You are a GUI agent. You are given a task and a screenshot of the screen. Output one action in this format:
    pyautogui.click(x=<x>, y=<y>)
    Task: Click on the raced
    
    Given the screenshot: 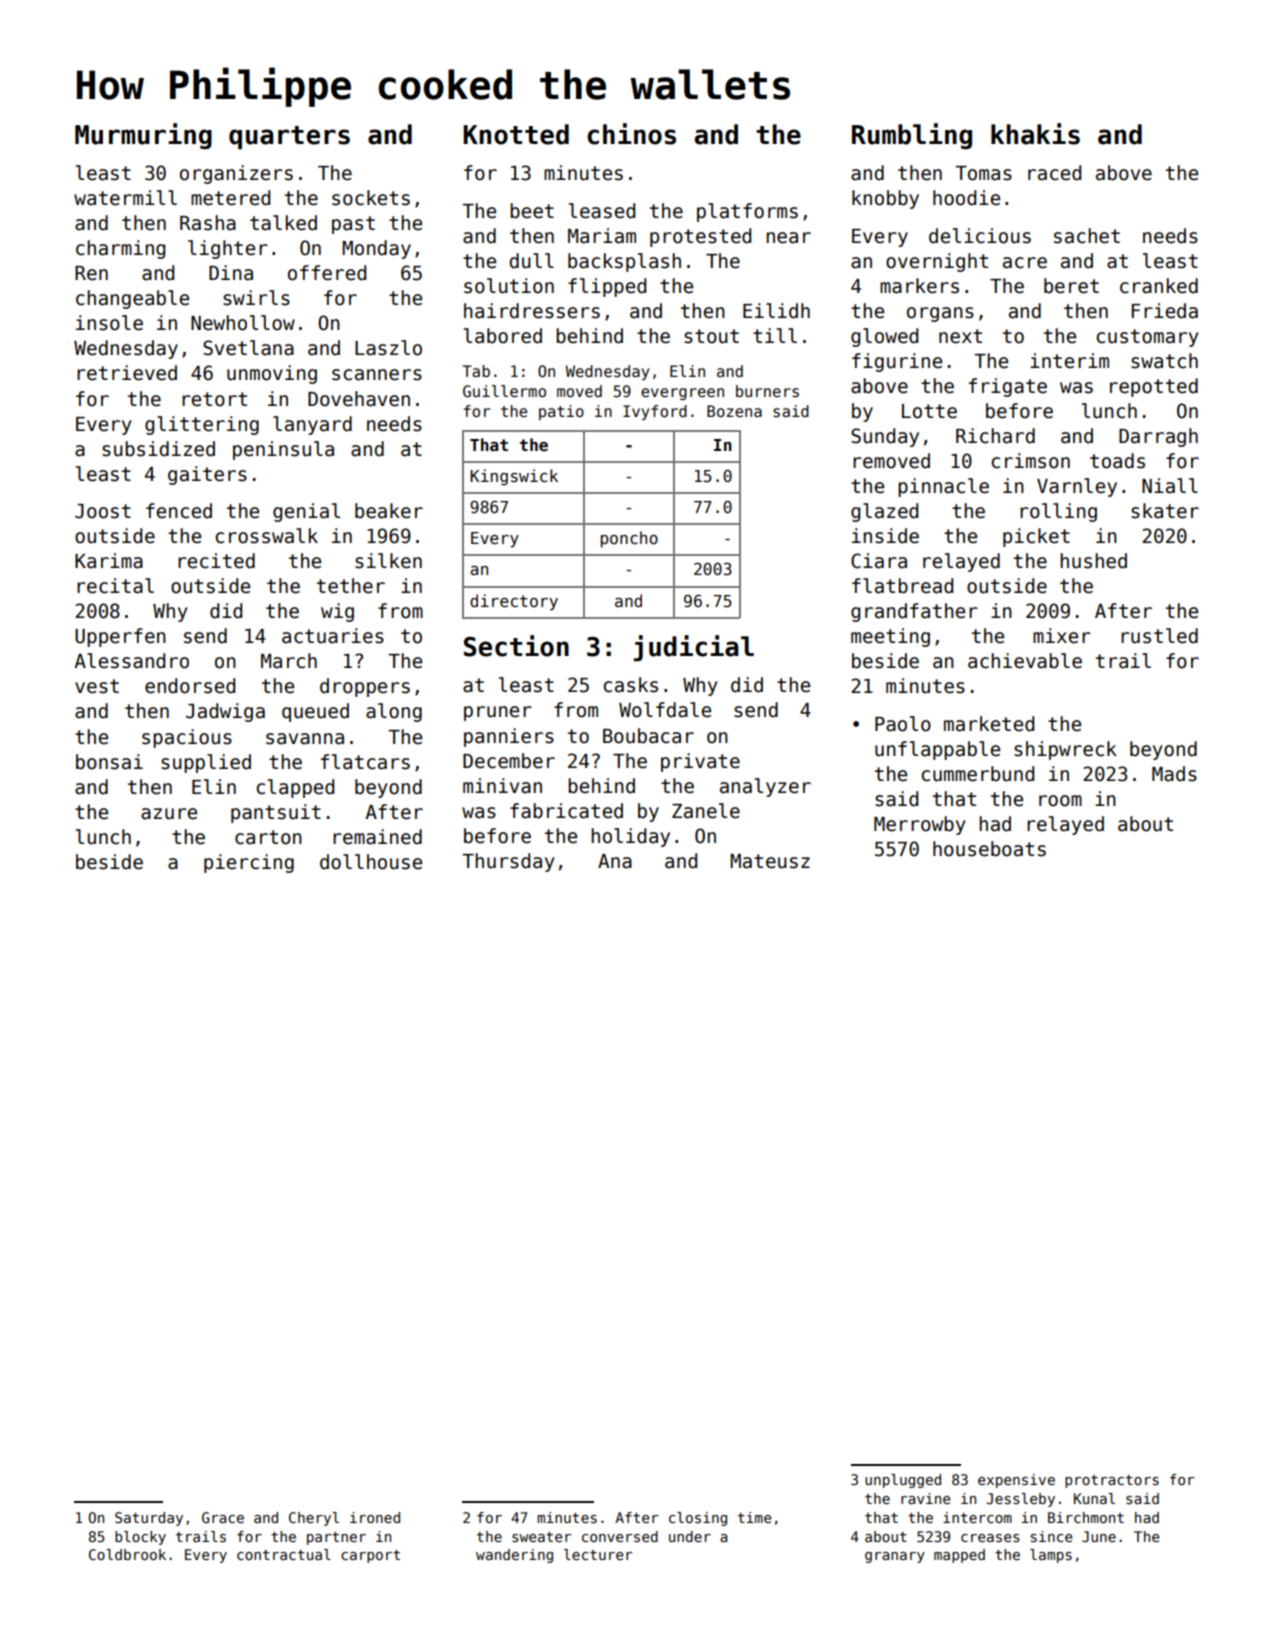 What is the action you would take?
    pyautogui.click(x=1054, y=173)
